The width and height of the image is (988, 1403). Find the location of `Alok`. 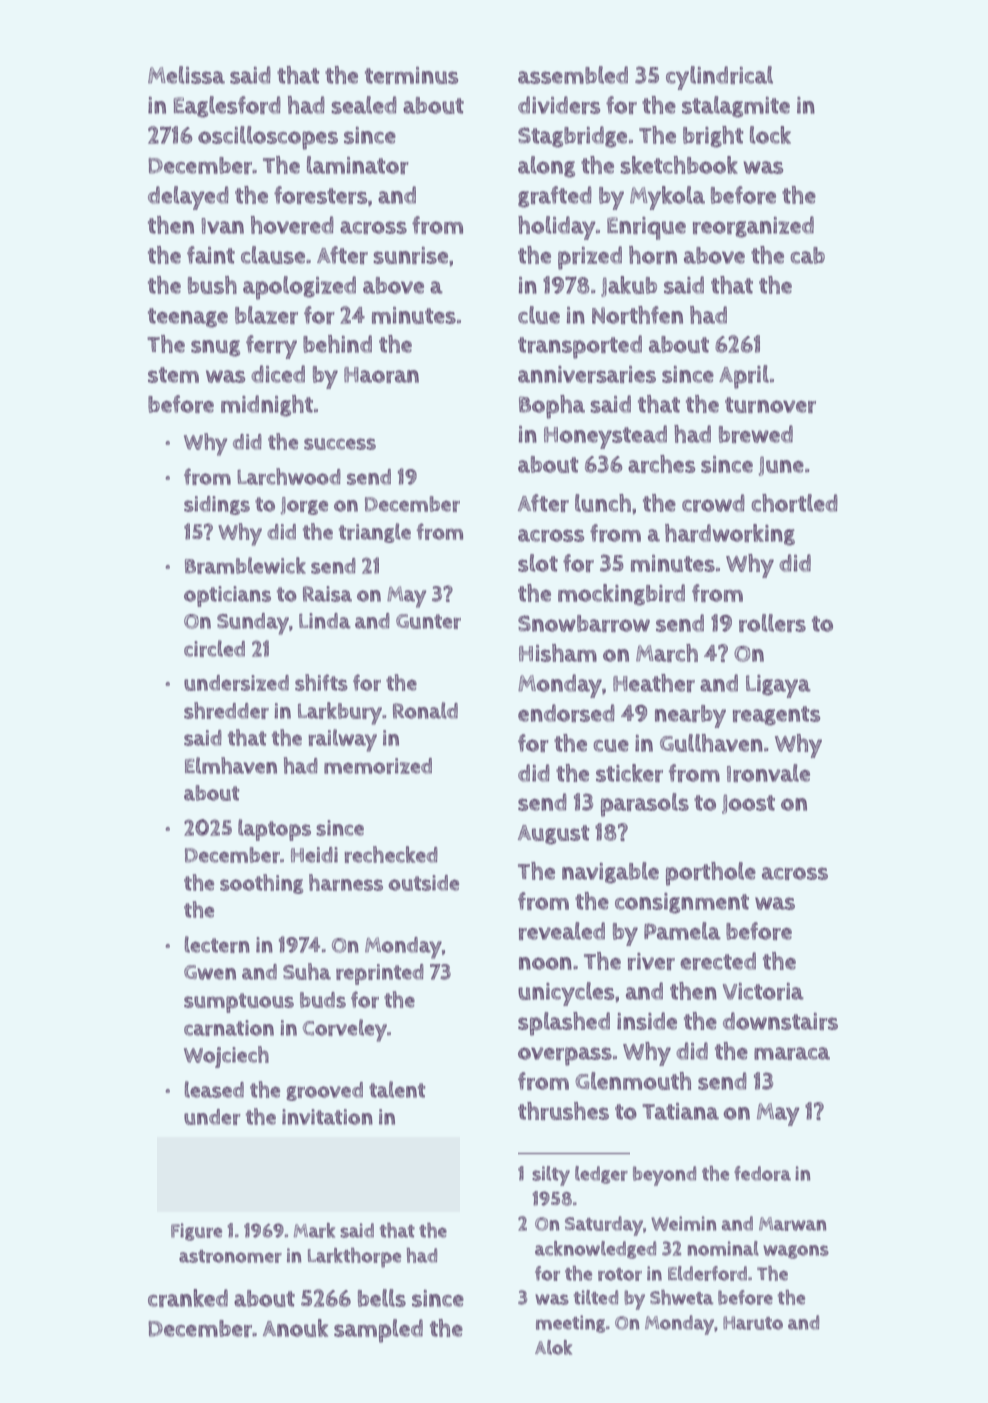

Alok is located at coordinates (553, 1347).
